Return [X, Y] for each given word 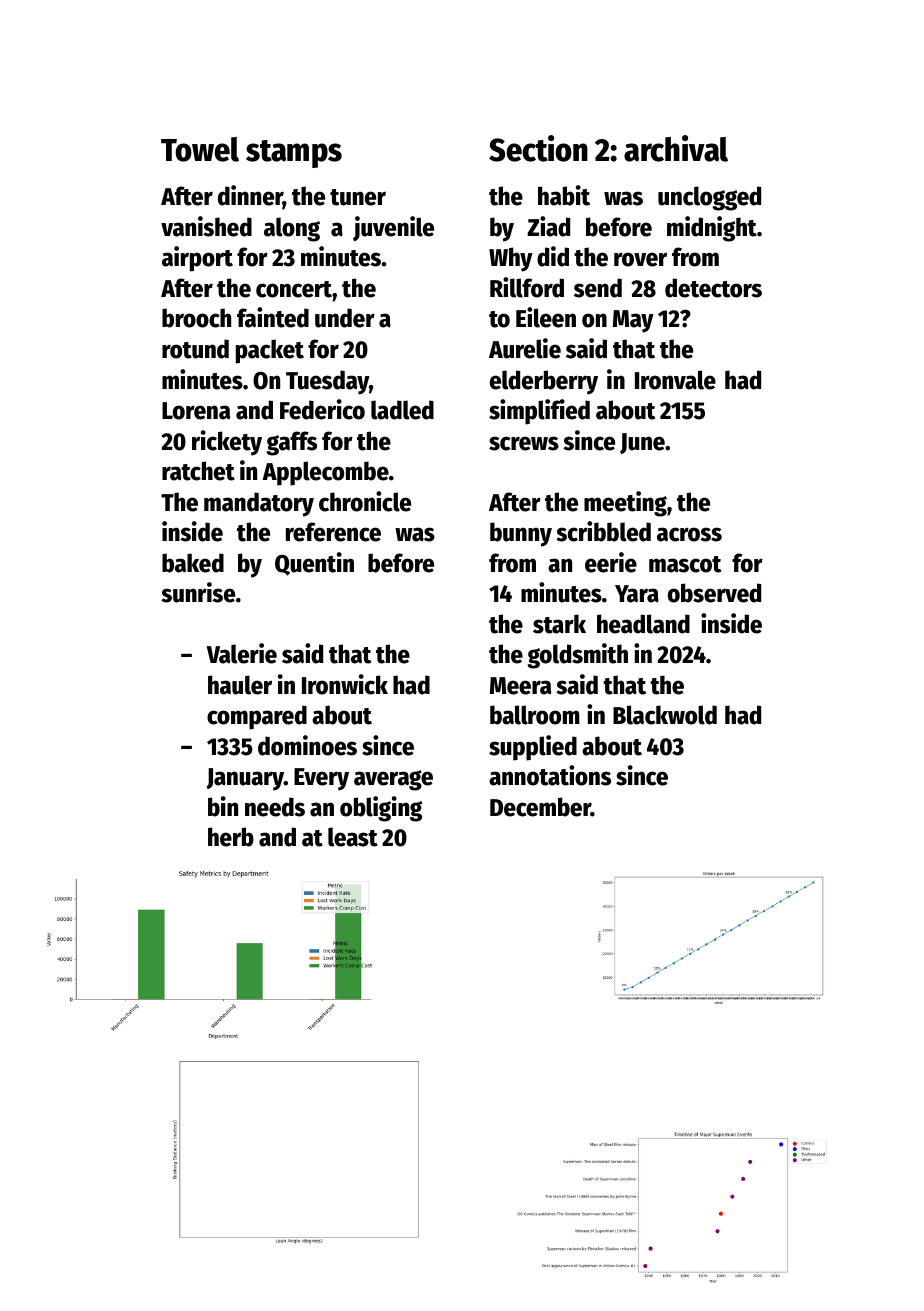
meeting [625, 504]
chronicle [365, 501]
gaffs [291, 443]
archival [676, 148]
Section [538, 148]
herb [231, 837]
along [292, 229]
